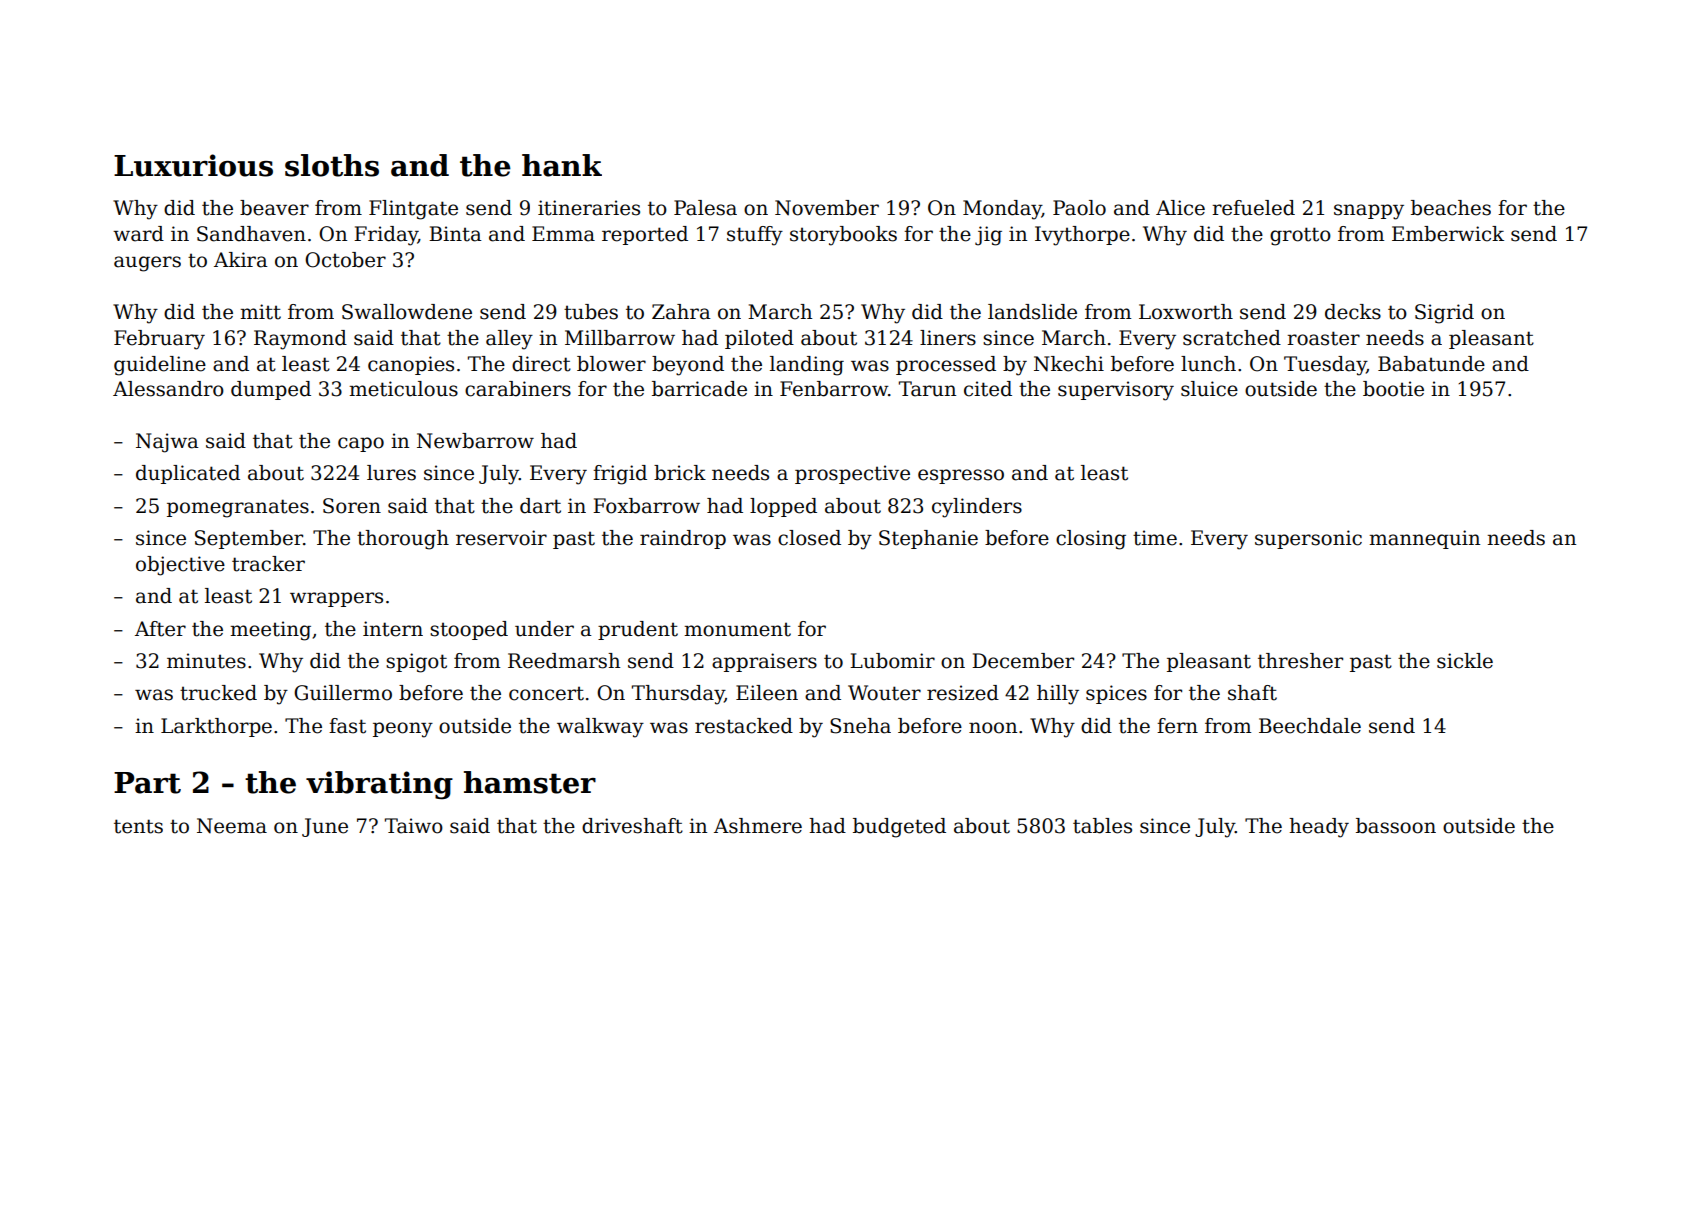 The height and width of the screenshot is (1205, 1704). What do you see at coordinates (414, 826) in the screenshot?
I see `Taiwo` at bounding box center [414, 826].
